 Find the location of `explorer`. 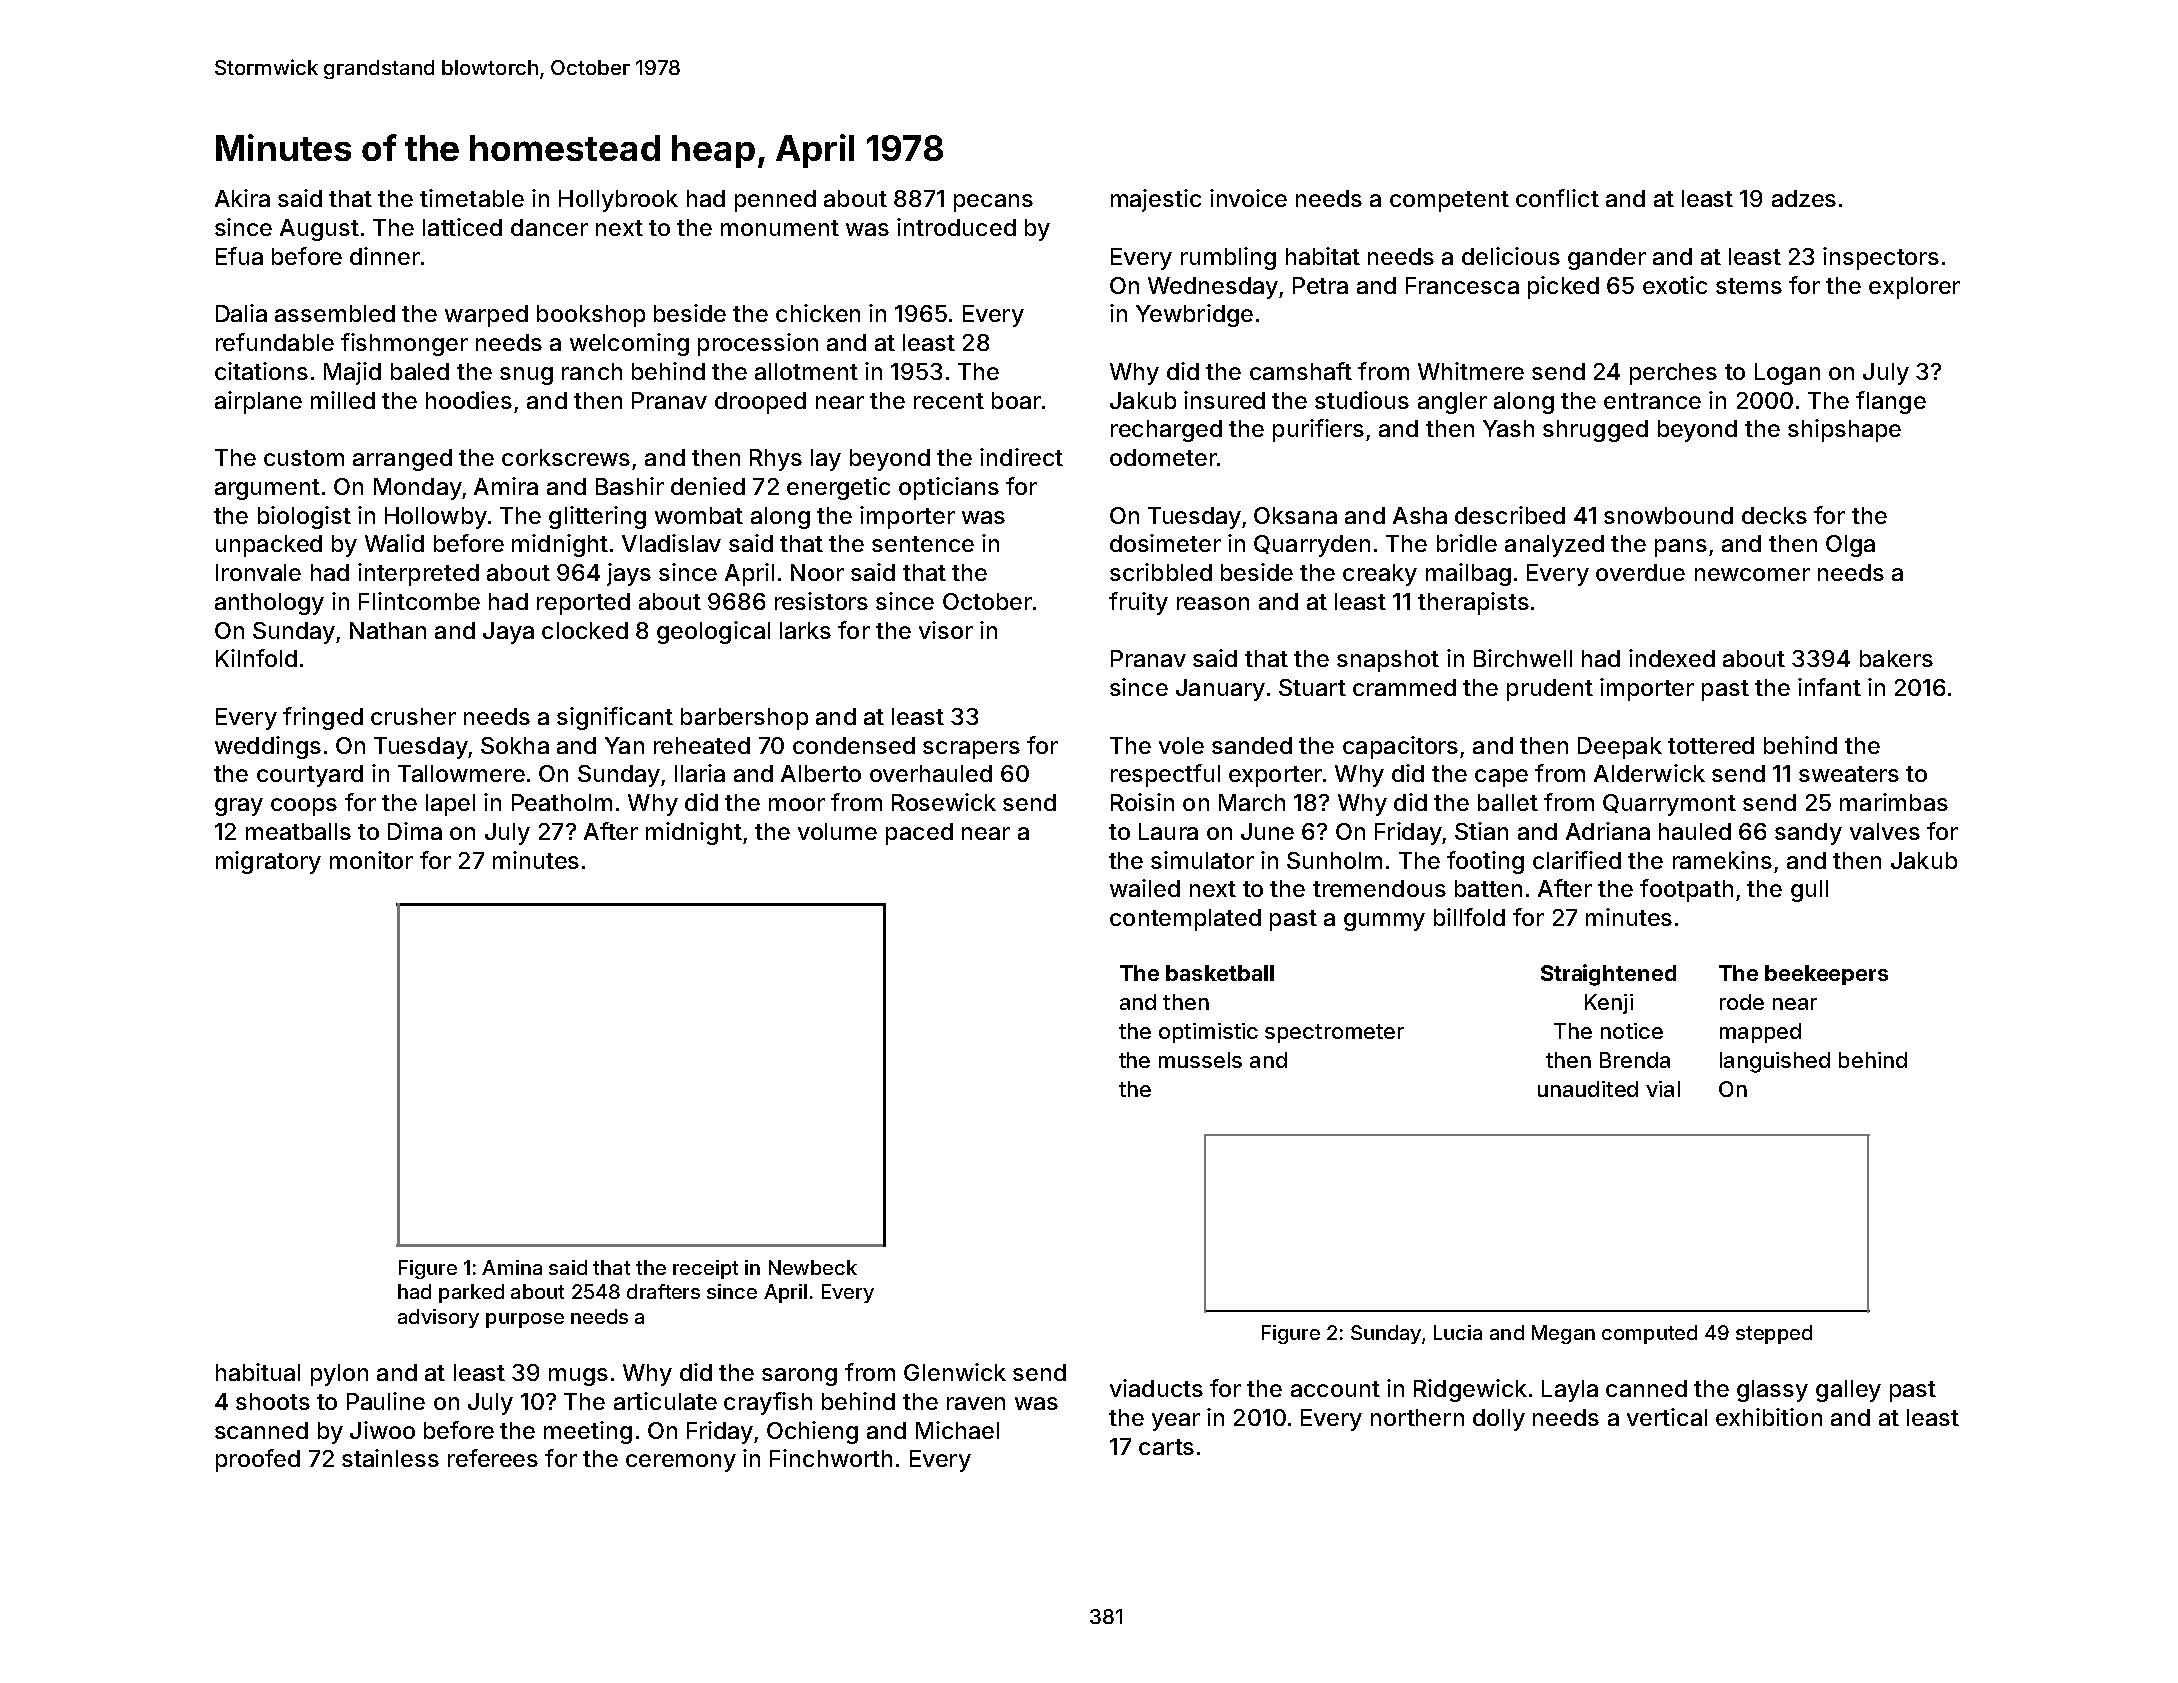

explorer is located at coordinates (1914, 288).
